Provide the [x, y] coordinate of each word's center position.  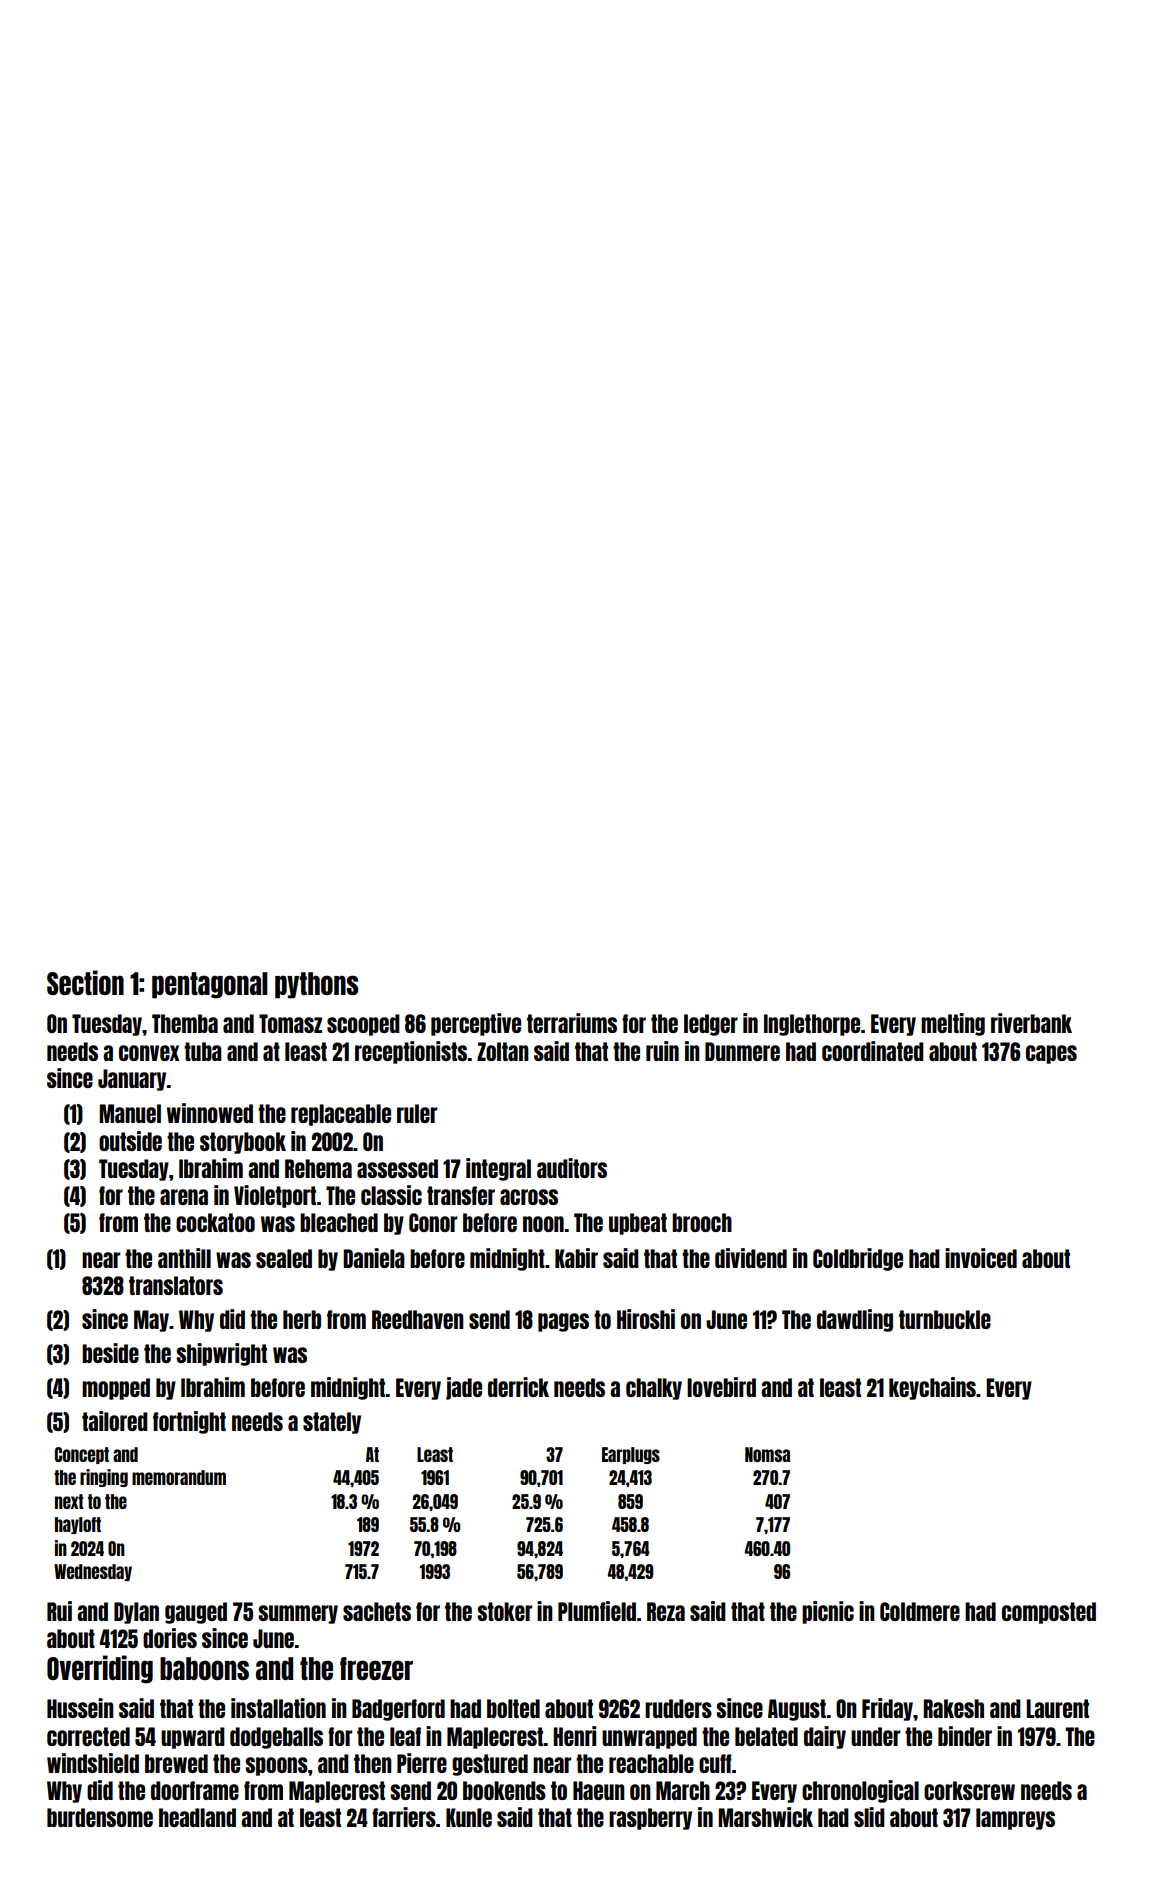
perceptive [476, 1024]
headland [197, 1817]
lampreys [1015, 1819]
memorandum [179, 1477]
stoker [504, 1611]
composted [1049, 1613]
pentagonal [210, 985]
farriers [404, 1817]
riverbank [1031, 1023]
